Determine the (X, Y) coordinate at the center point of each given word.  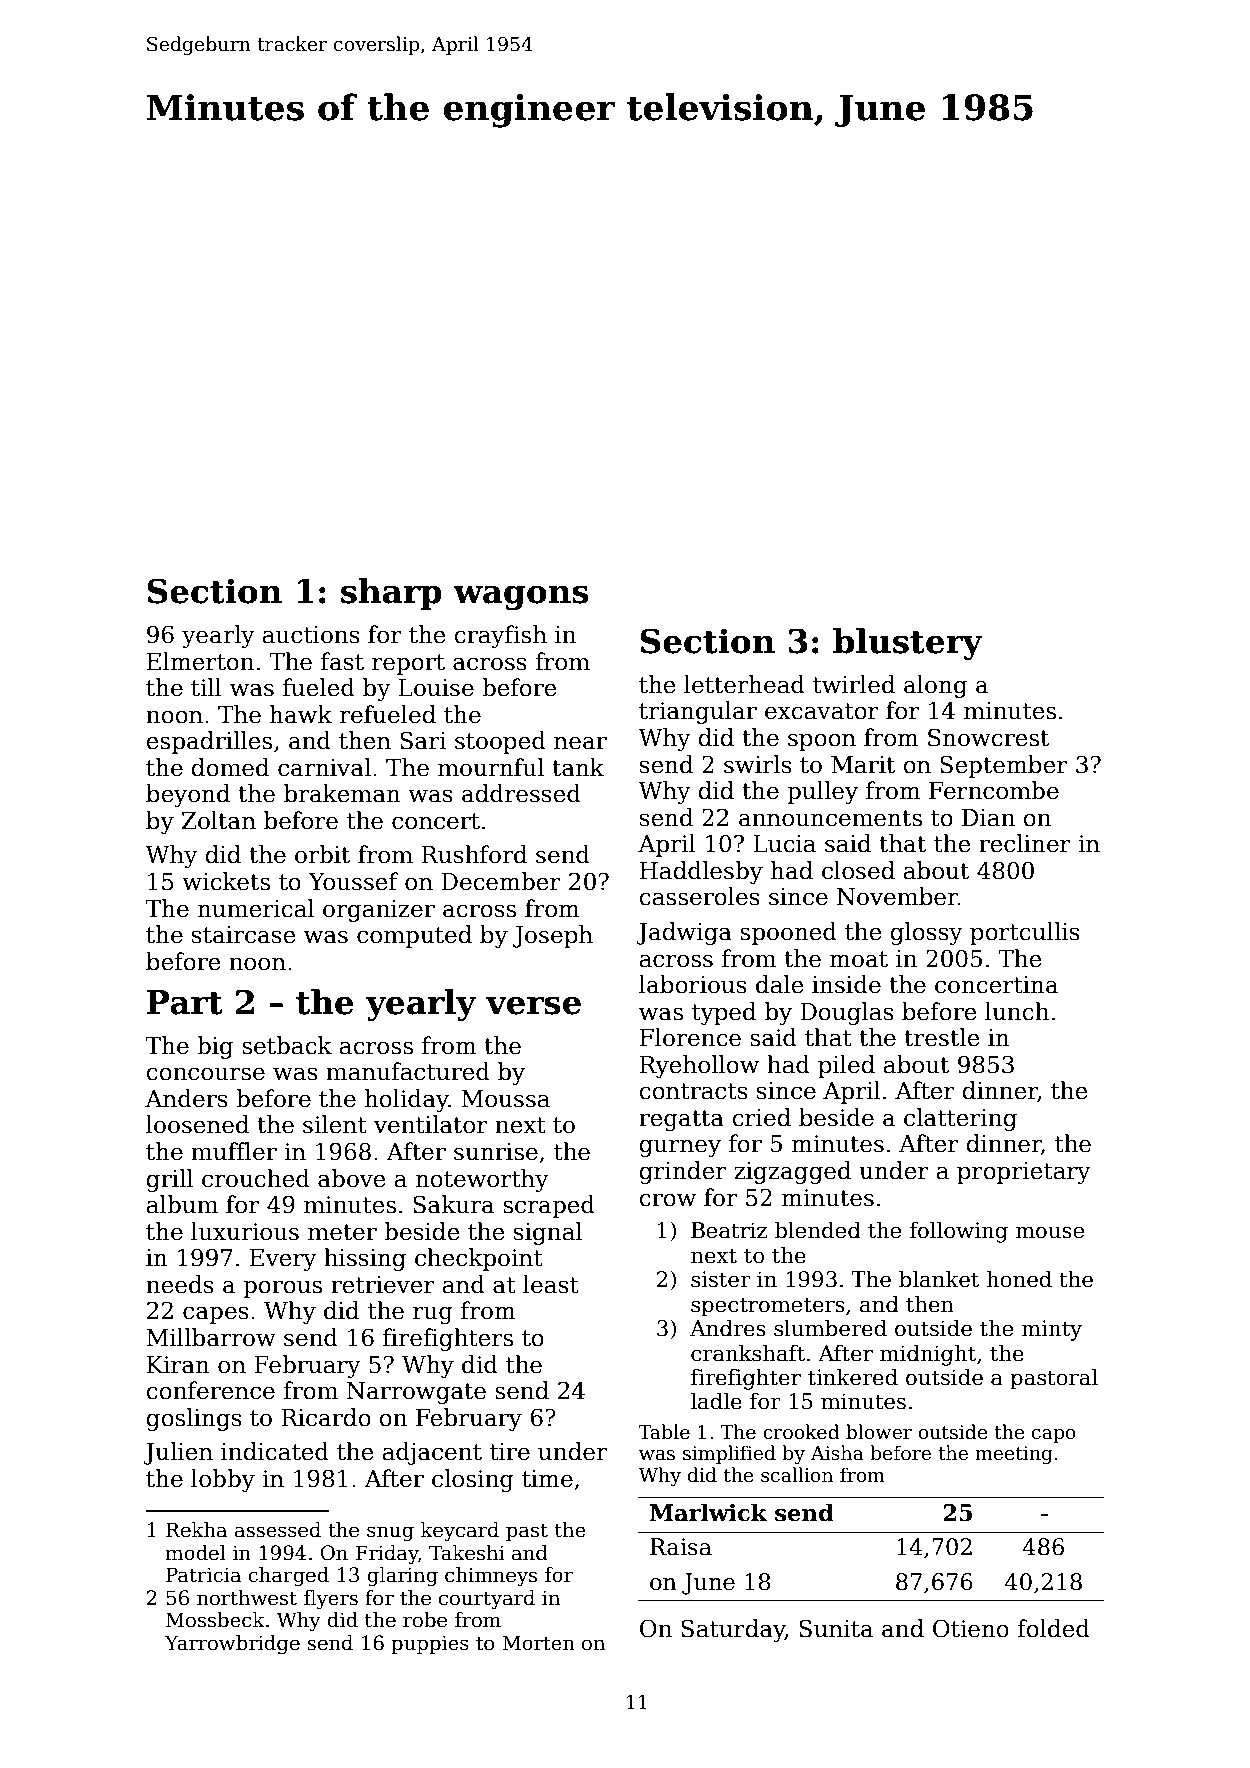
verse (533, 1005)
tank (578, 767)
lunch (1017, 1011)
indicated (275, 1451)
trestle (941, 1037)
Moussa (505, 1099)
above (351, 1178)
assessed (278, 1530)
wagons (521, 597)
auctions (311, 635)
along (935, 686)
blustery (908, 644)
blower (879, 1432)
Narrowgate (416, 1393)
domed (230, 767)
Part (185, 1002)
